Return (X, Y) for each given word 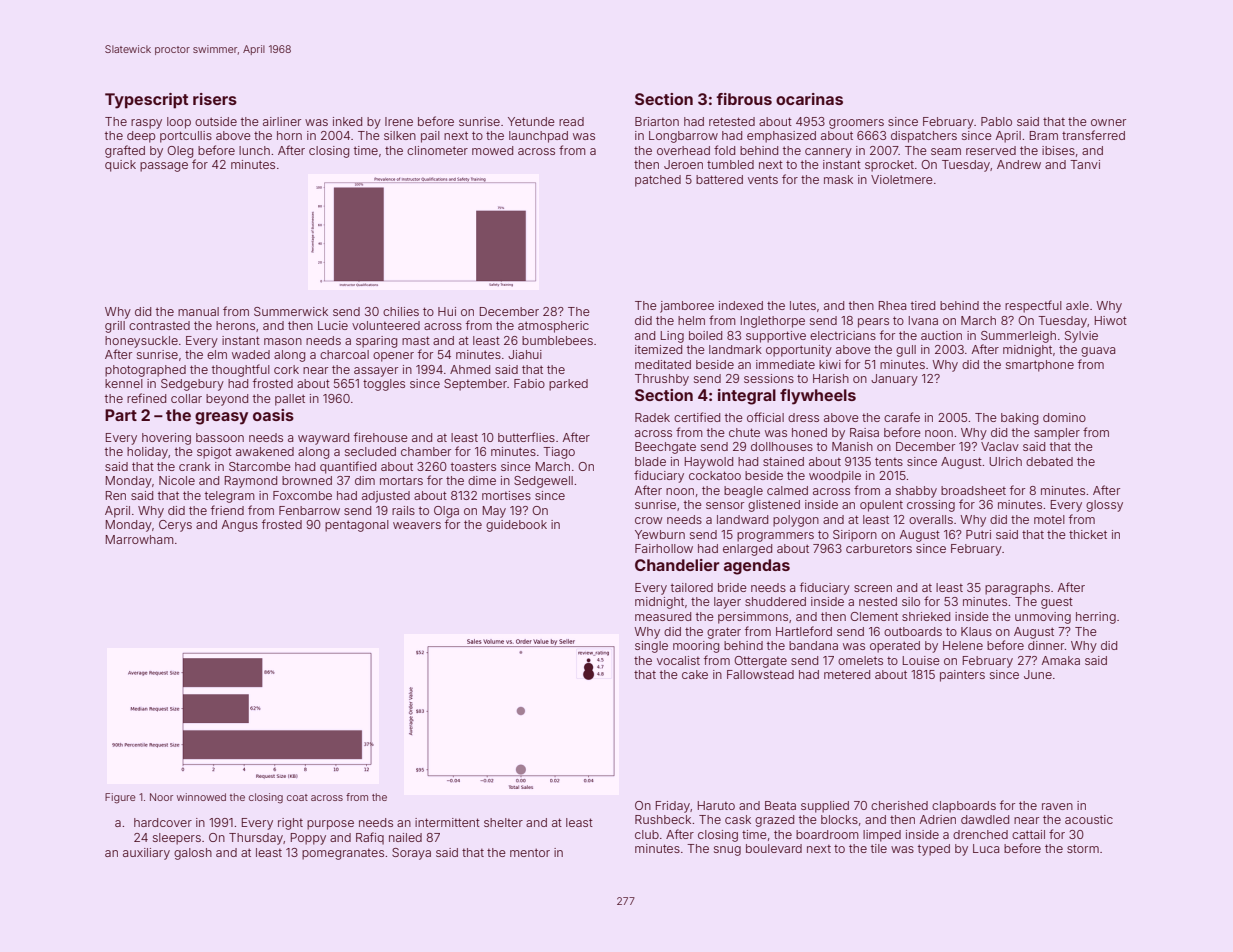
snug (727, 851)
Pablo (996, 121)
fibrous (744, 99)
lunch (254, 150)
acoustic (1089, 819)
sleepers (177, 839)
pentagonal (357, 526)
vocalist (678, 660)
